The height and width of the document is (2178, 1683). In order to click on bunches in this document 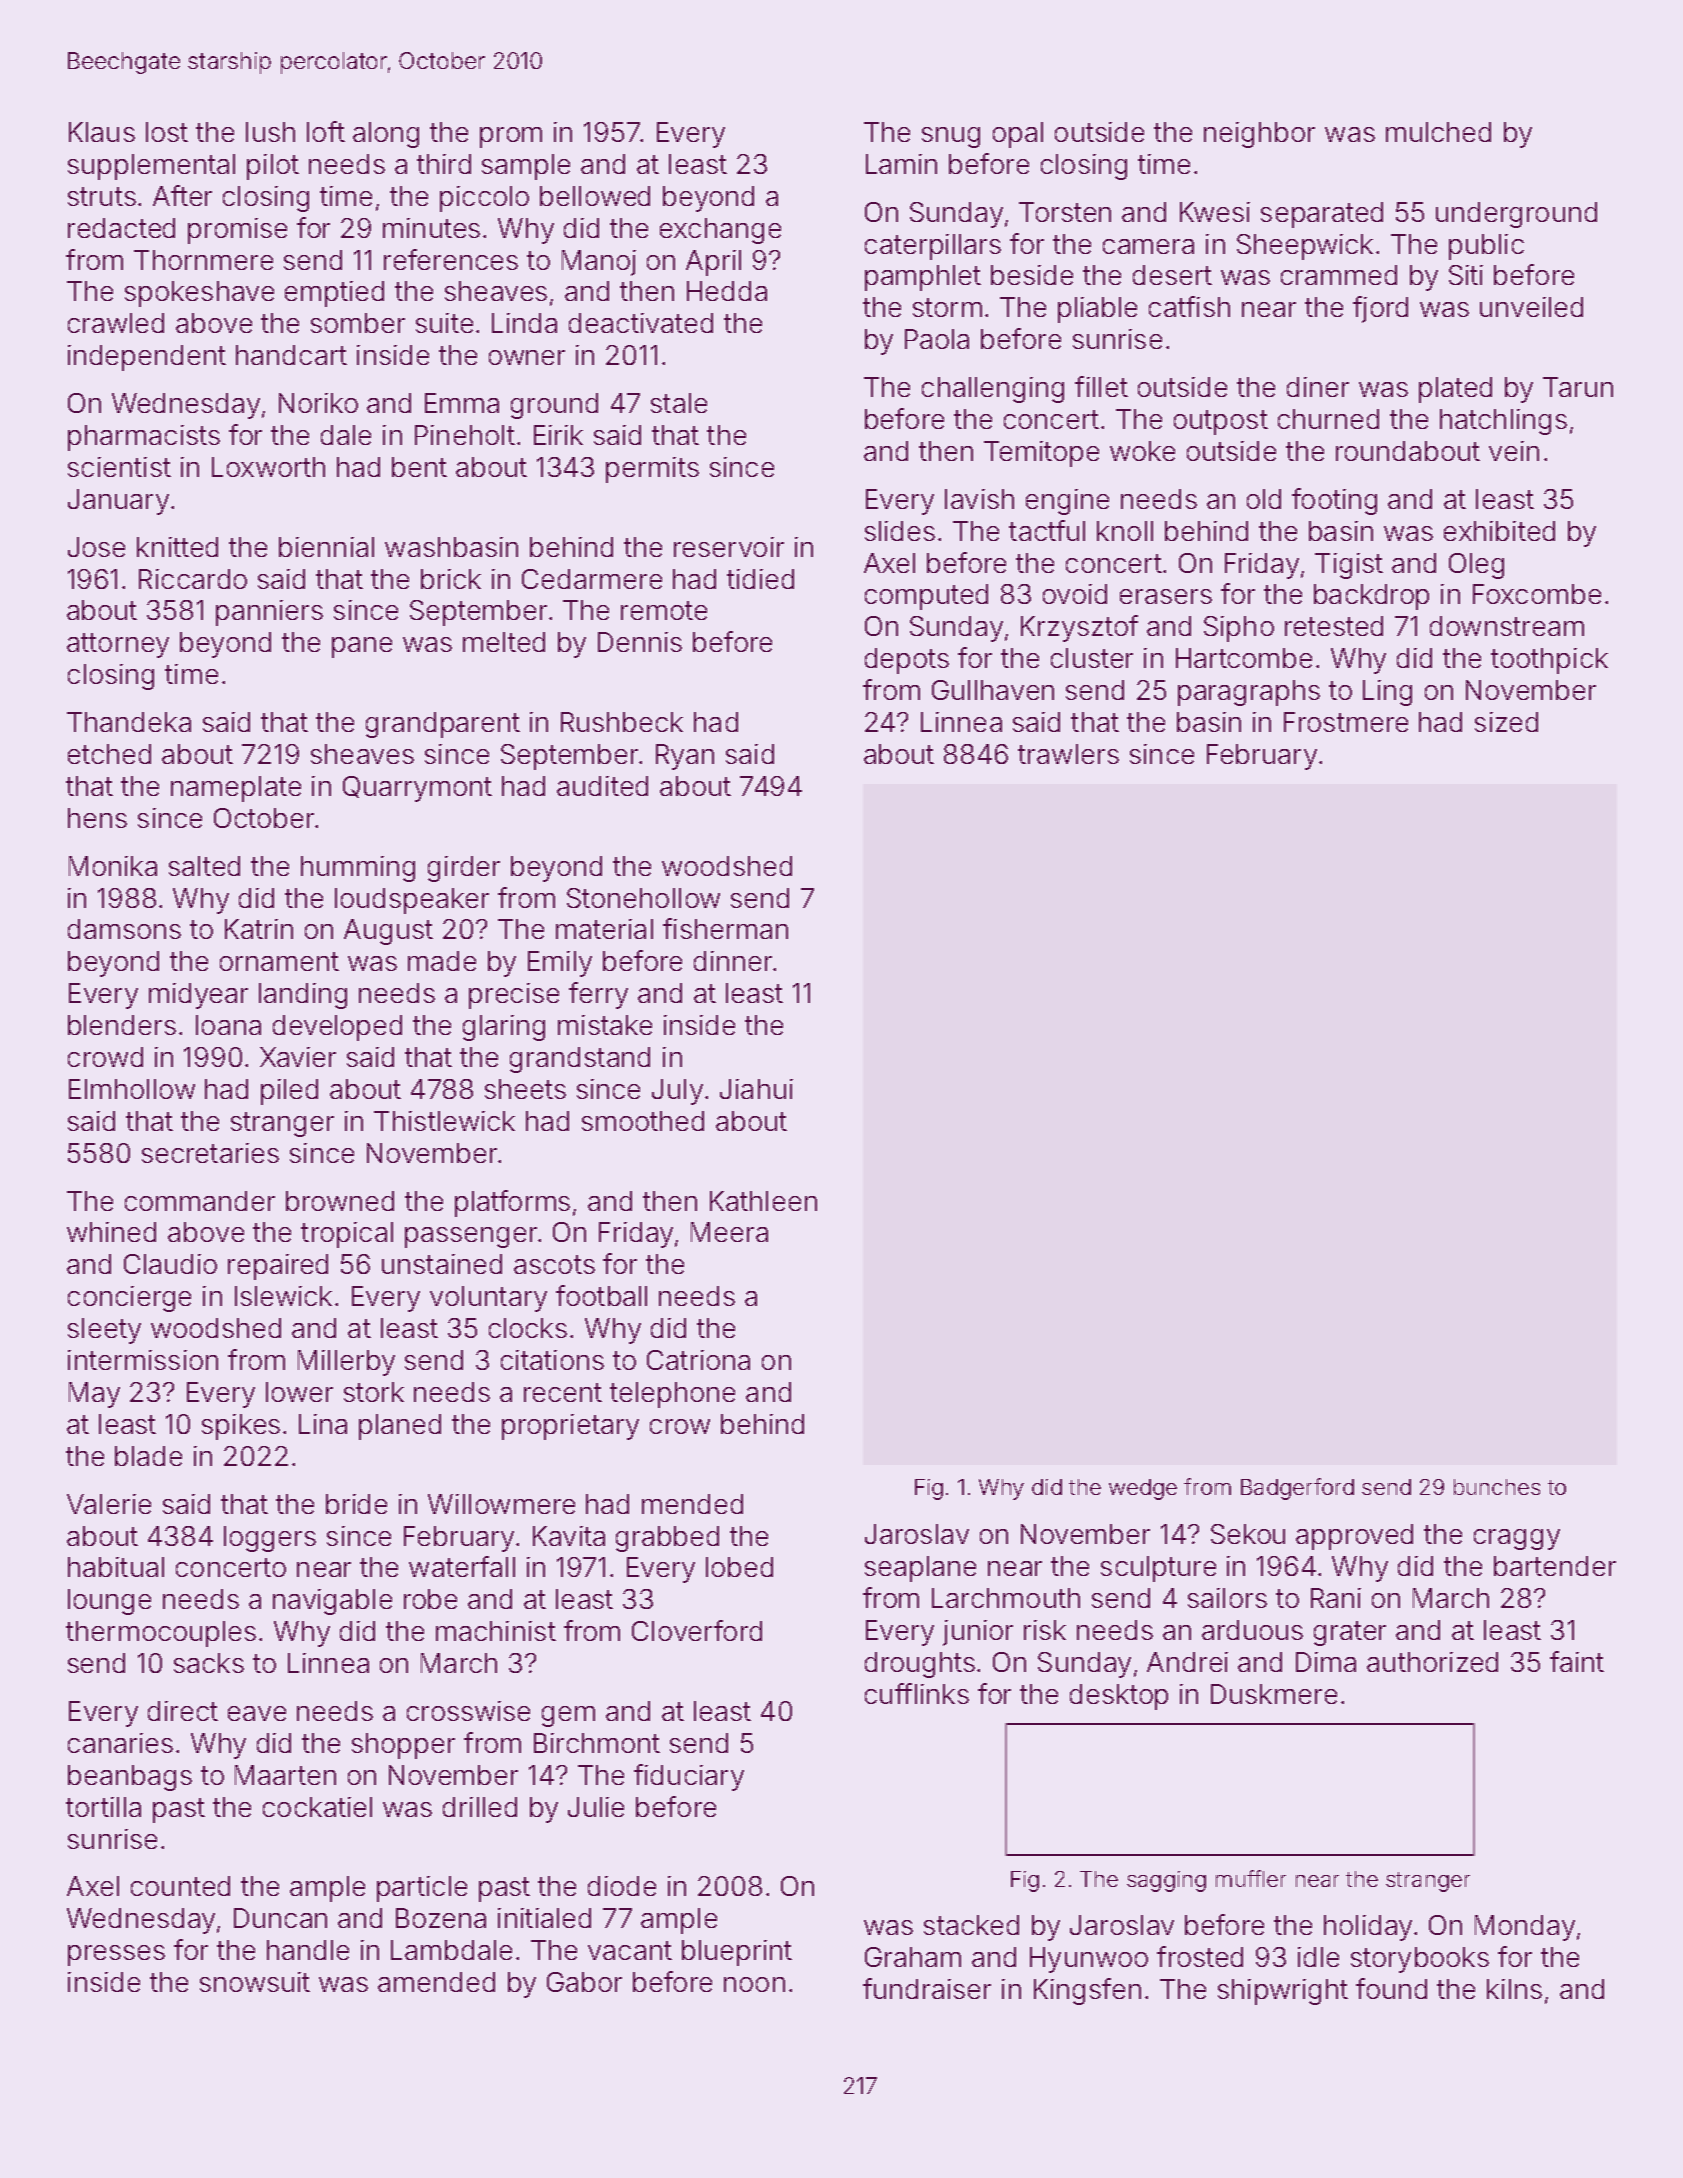, I will do `click(1497, 1487)`.
